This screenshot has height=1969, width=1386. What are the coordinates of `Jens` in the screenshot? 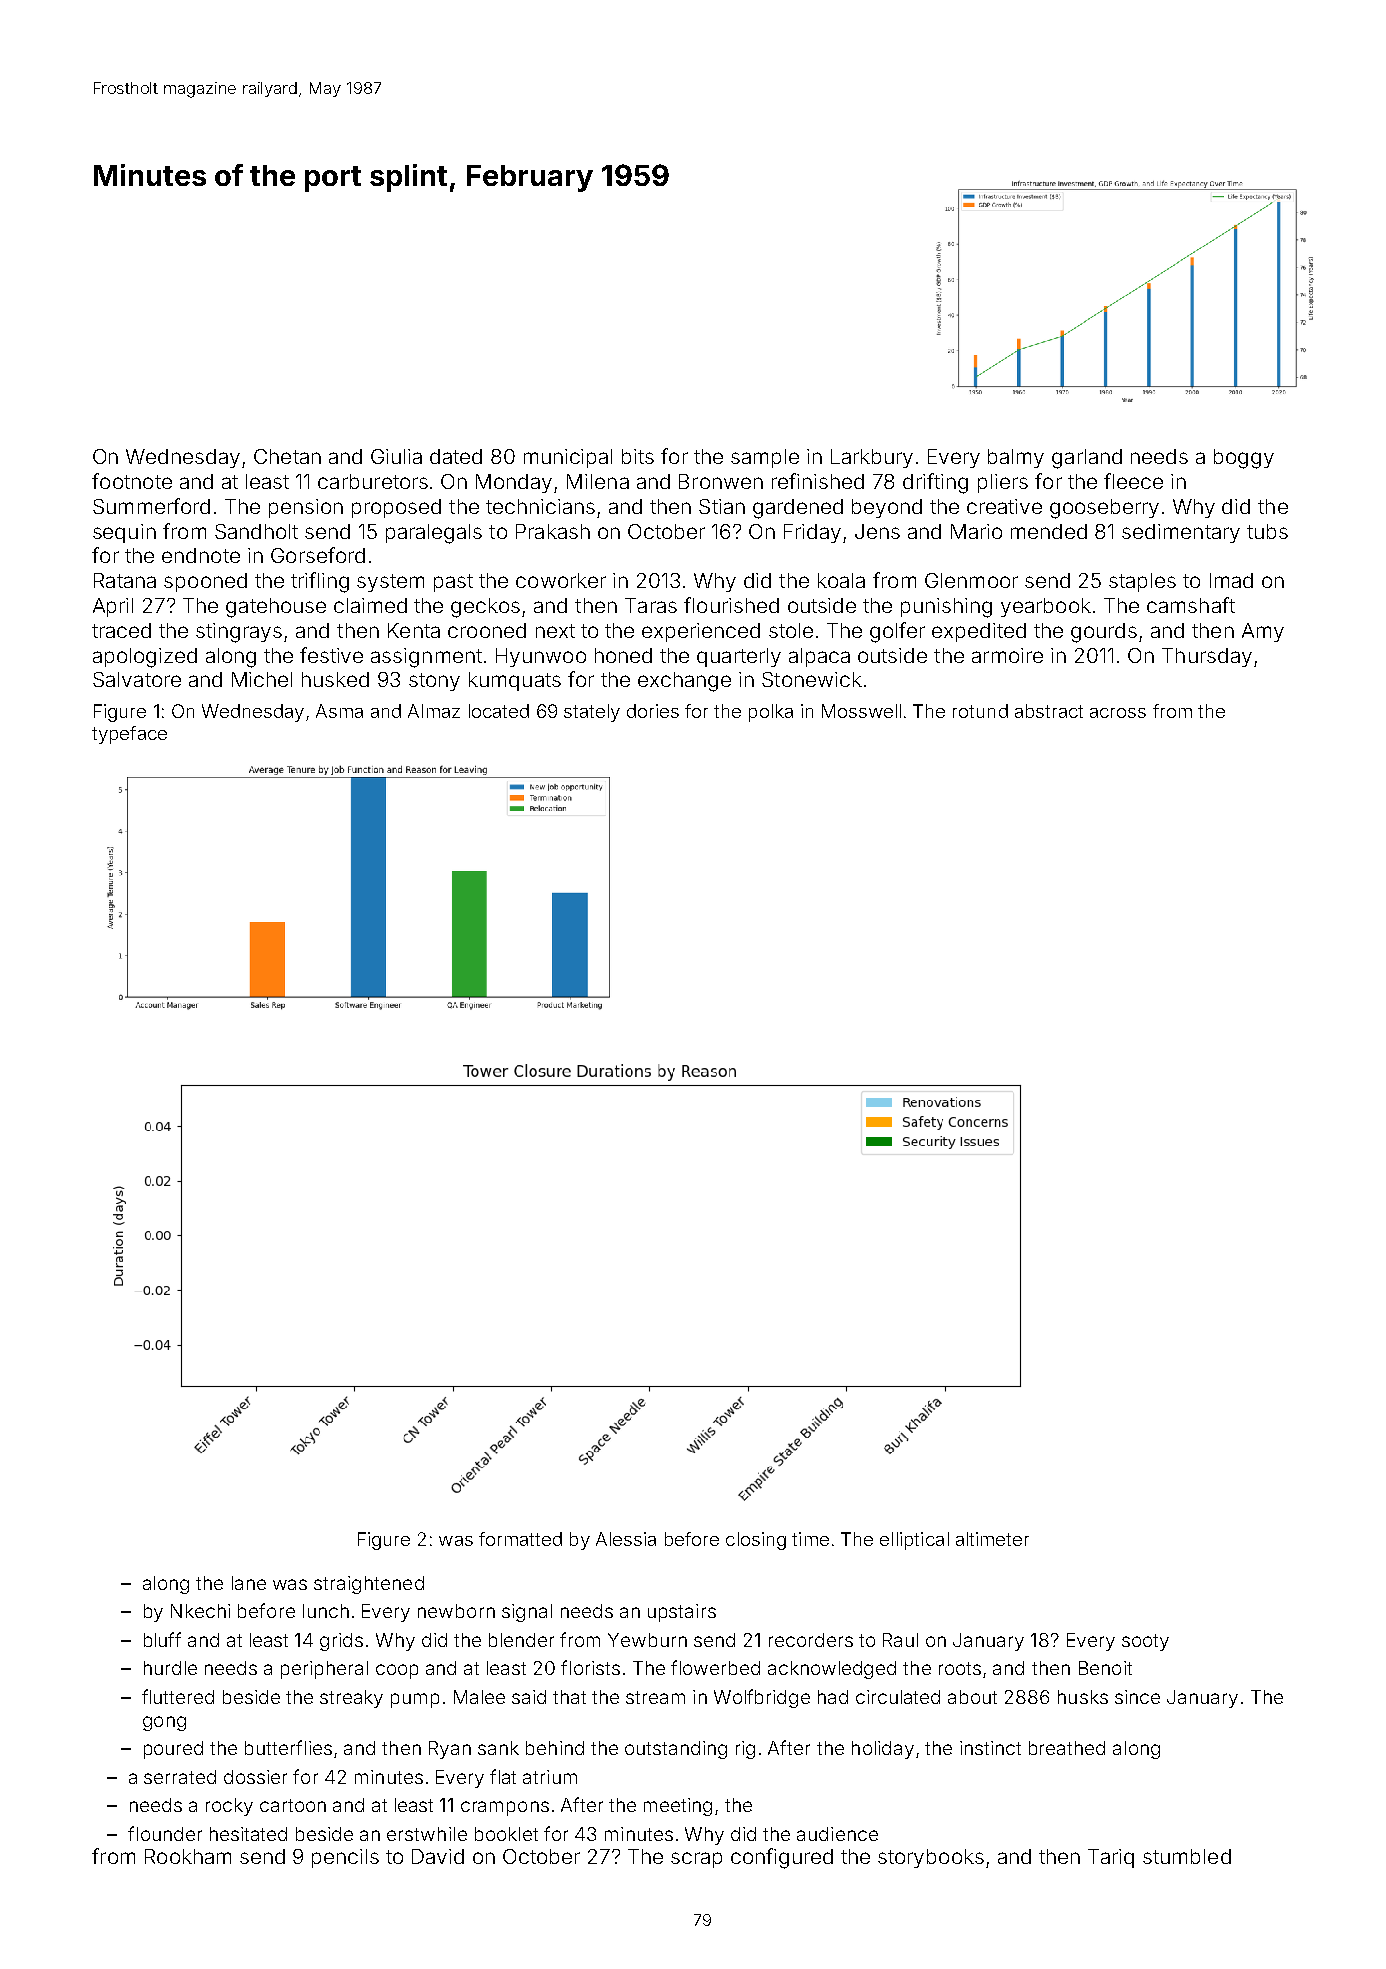 It's located at (877, 531).
